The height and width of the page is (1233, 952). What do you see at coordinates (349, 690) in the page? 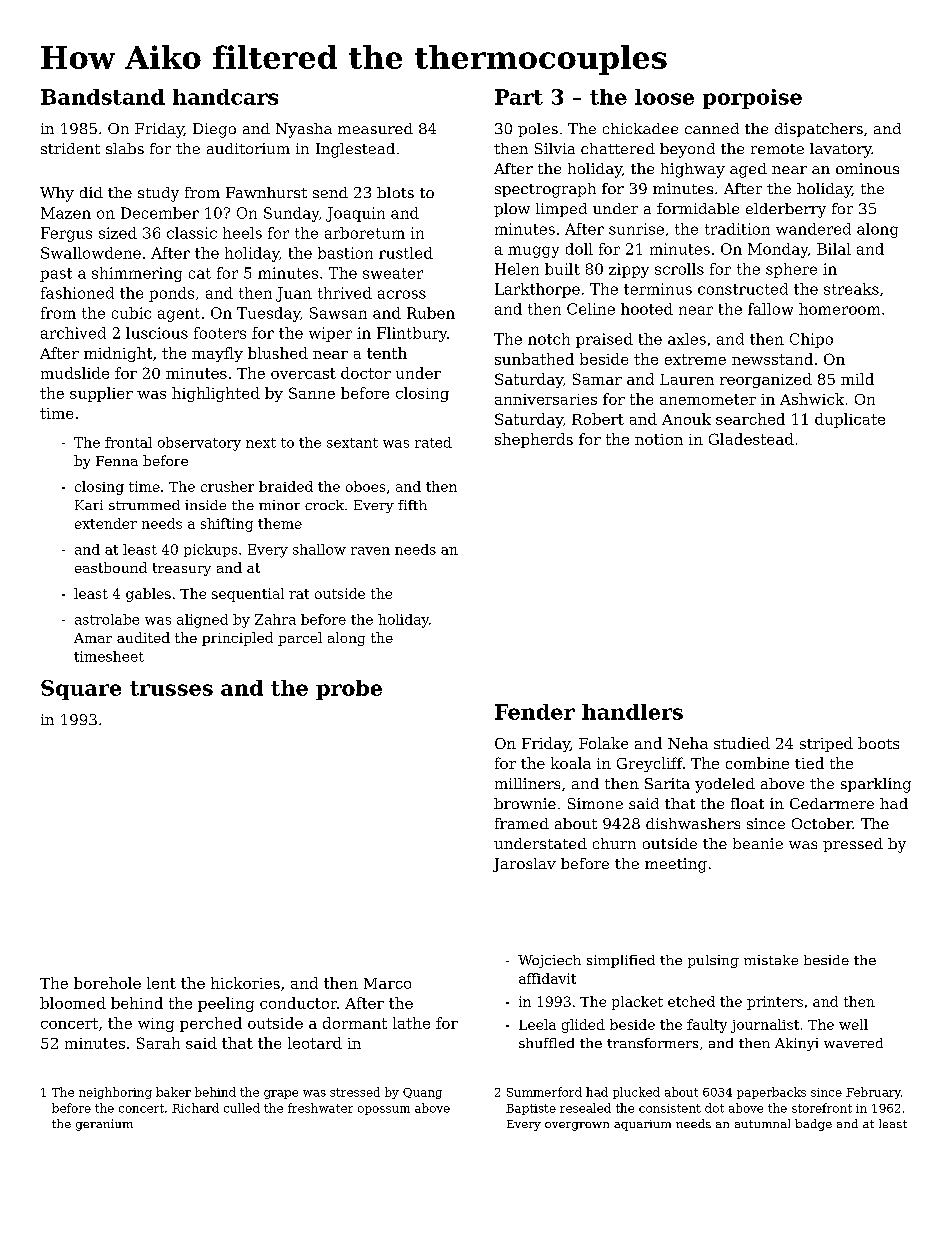
I see `probe` at bounding box center [349, 690].
